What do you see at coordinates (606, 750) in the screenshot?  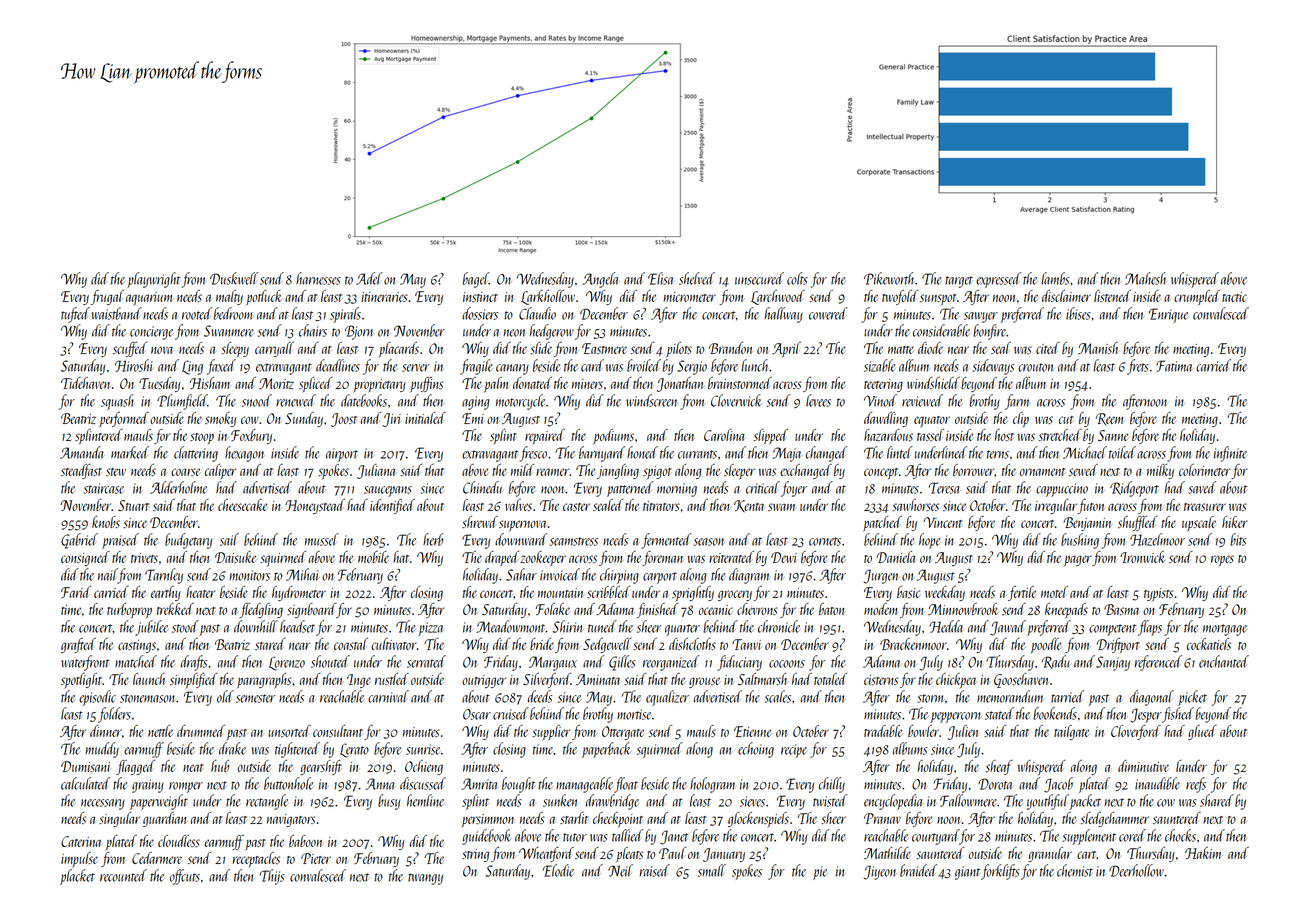 I see `paperback` at bounding box center [606, 750].
